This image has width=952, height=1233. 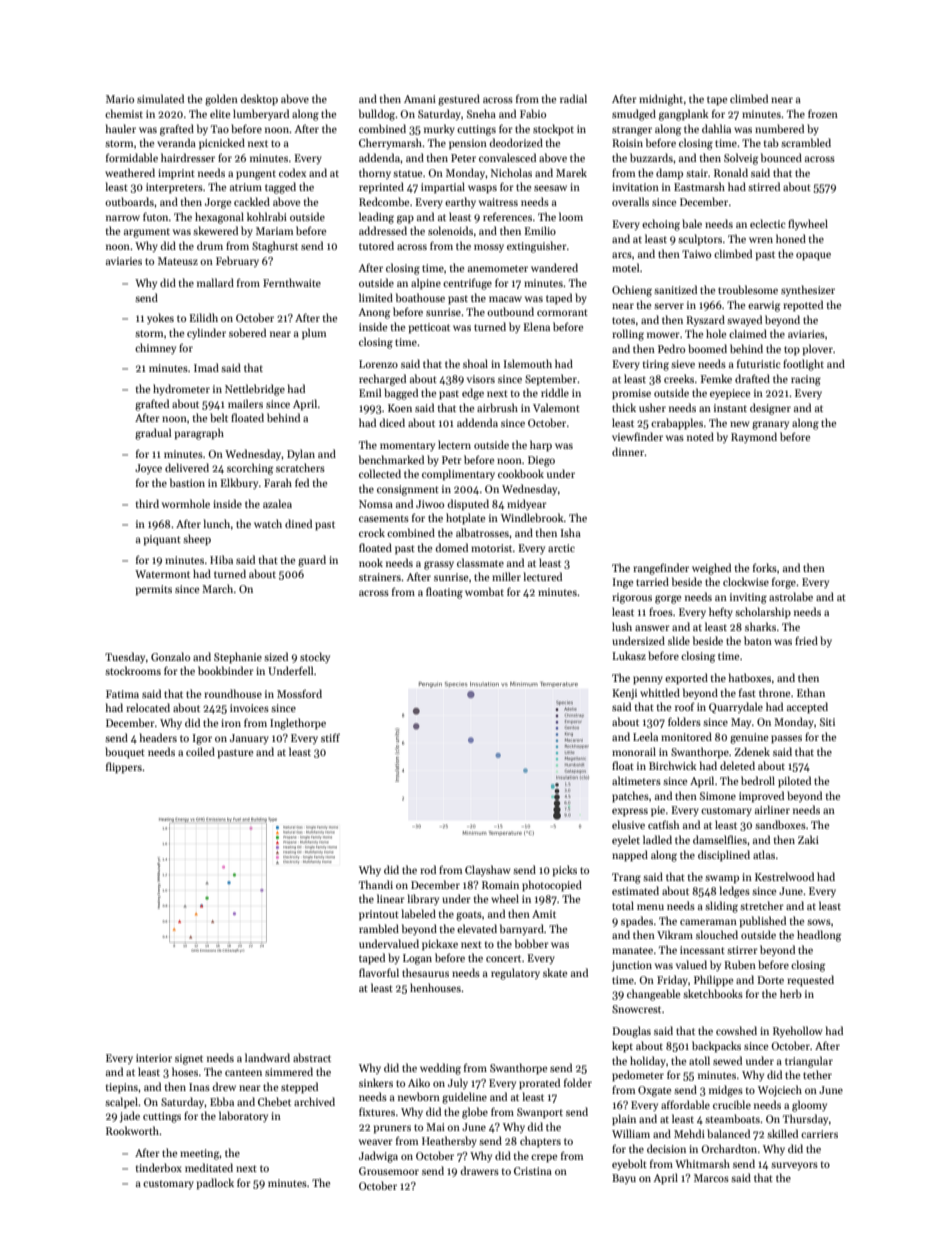 I want to click on damp, so click(x=669, y=173).
